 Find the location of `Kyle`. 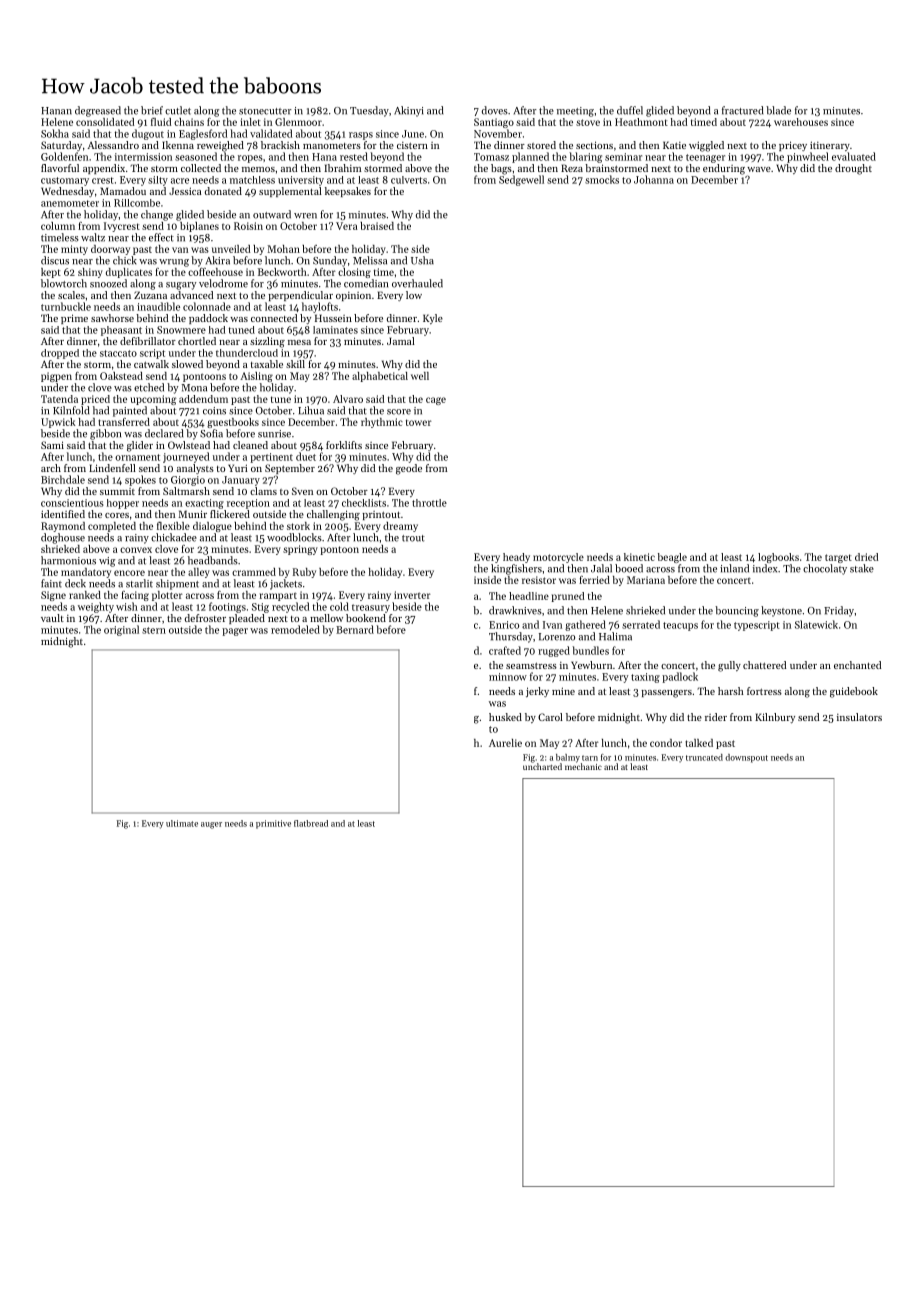

Kyle is located at coordinates (433, 319).
